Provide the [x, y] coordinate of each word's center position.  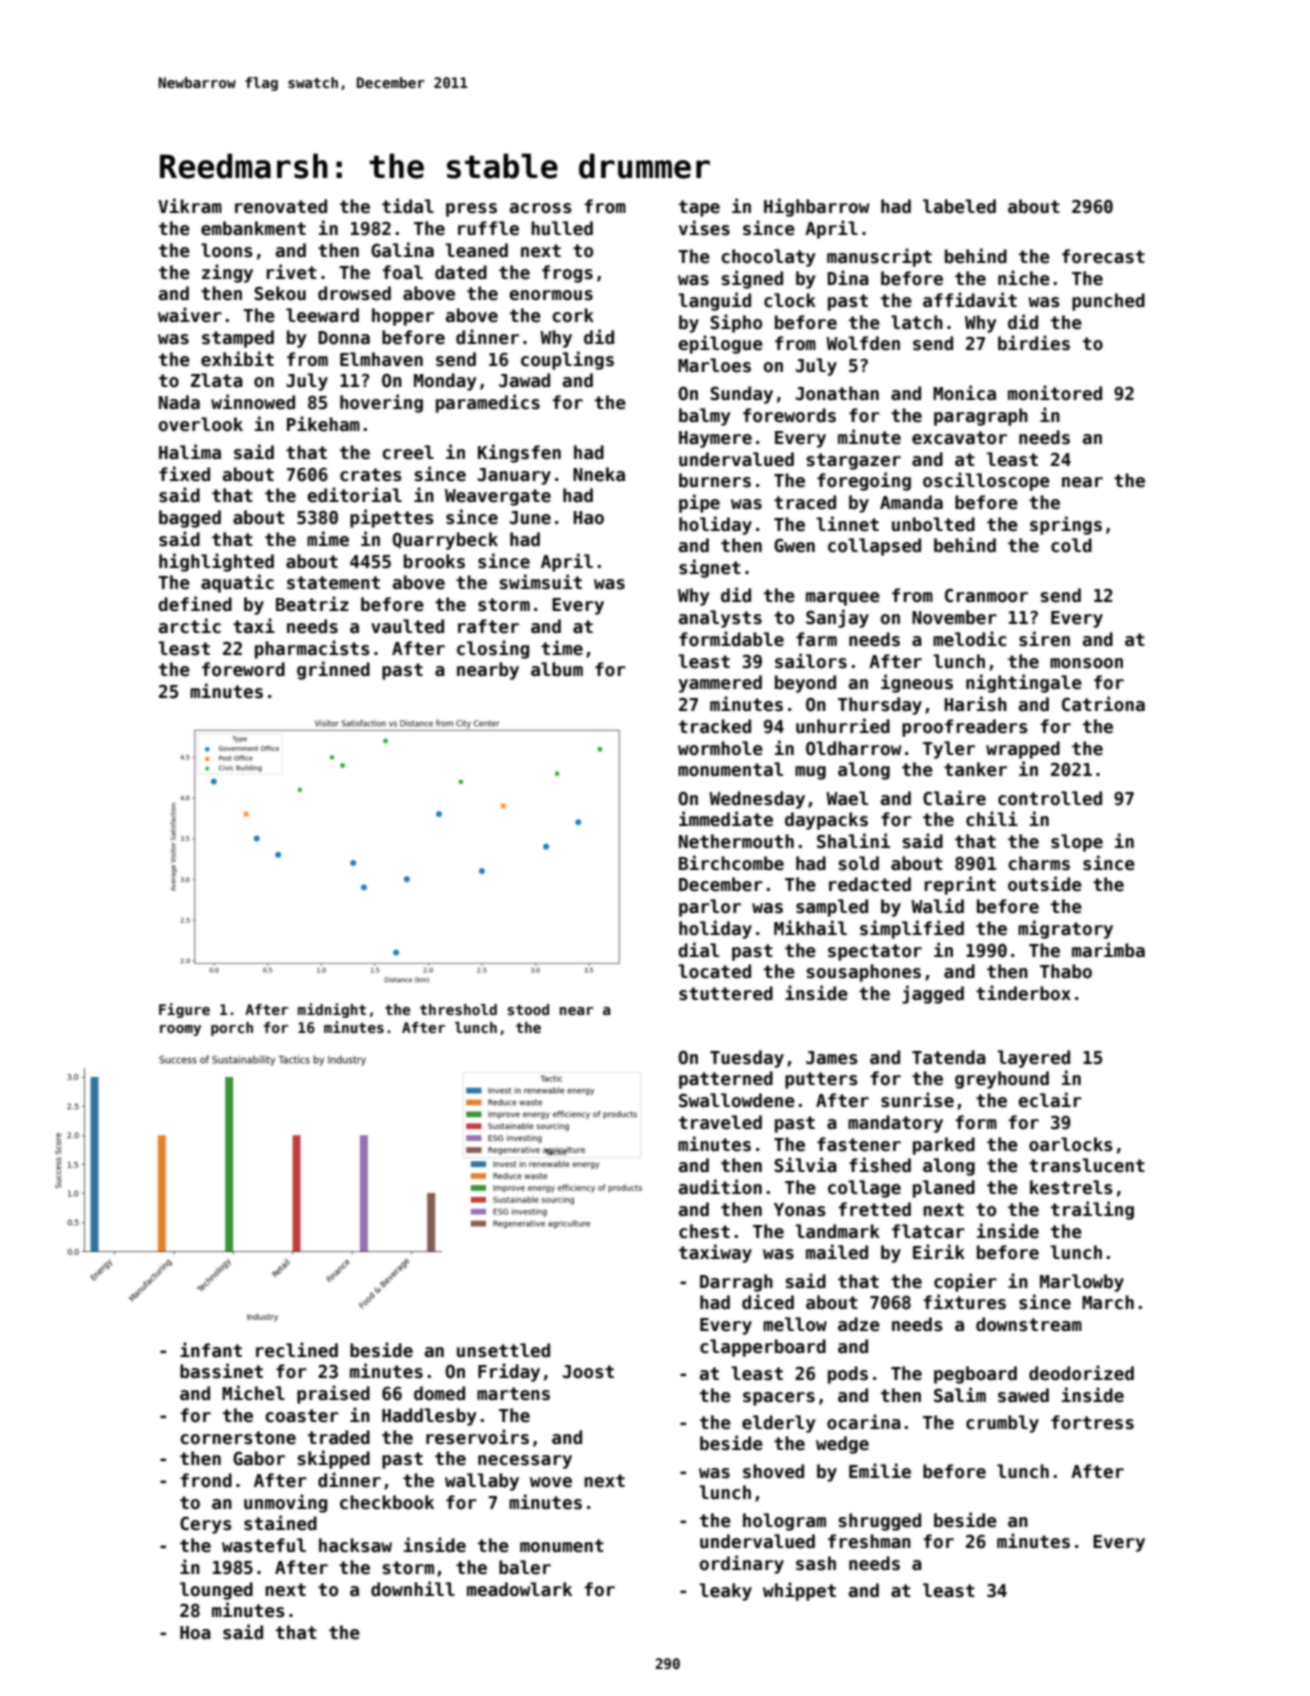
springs [1066, 525]
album [557, 669]
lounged [216, 1591]
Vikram [190, 206]
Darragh [736, 1283]
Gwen [794, 546]
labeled [959, 206]
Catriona [1103, 704]
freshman [869, 1541]
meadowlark [519, 1589]
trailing [1092, 1210]
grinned [333, 670]
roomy [180, 1030]
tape [699, 208]
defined [195, 604]
